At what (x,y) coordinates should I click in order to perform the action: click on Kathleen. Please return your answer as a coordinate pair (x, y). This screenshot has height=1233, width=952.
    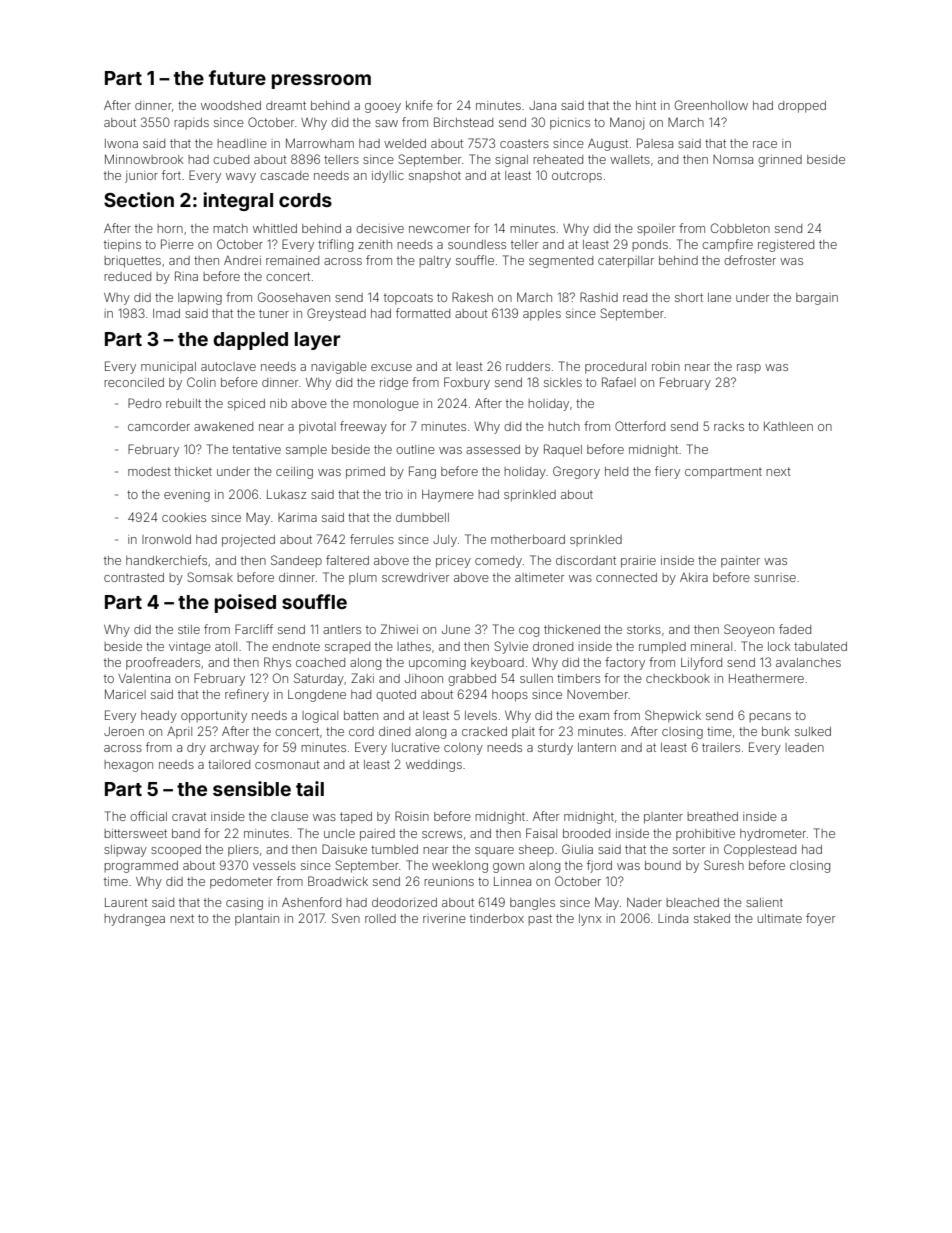
    Looking at the image, I should click on (788, 426).
